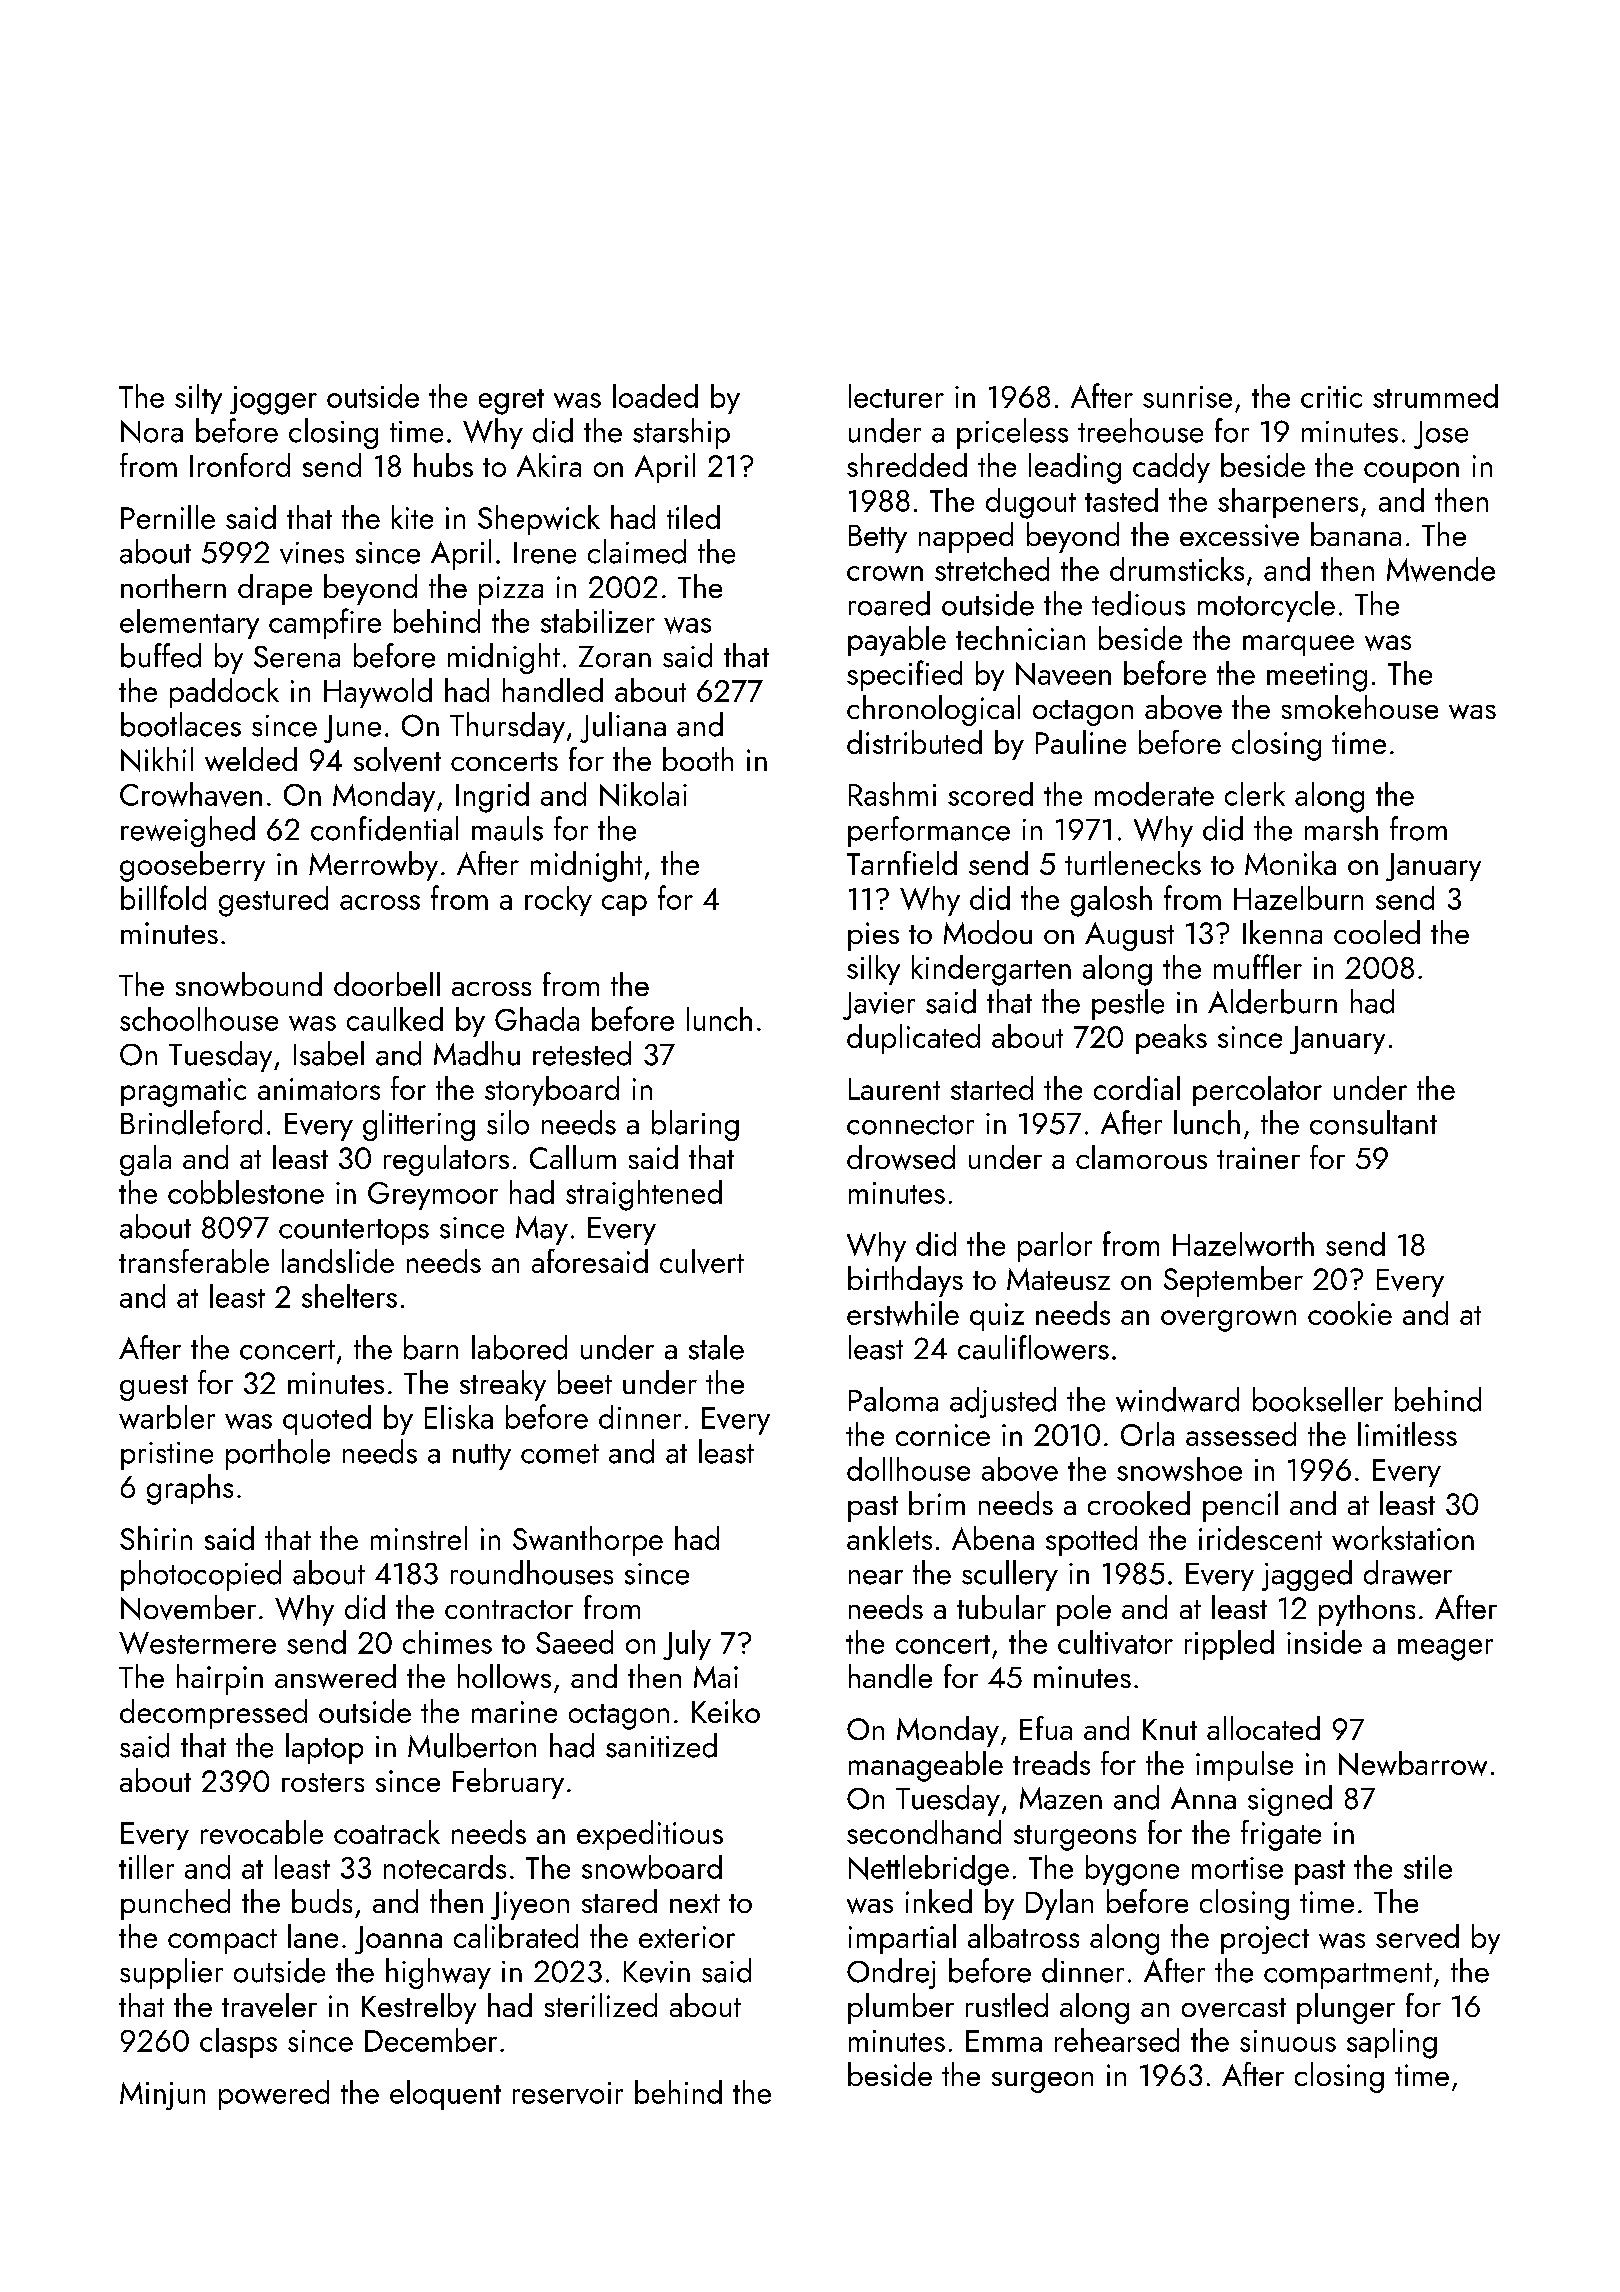 This screenshot has height=2292, width=1620. What do you see at coordinates (1441, 569) in the screenshot?
I see `Mwende` at bounding box center [1441, 569].
